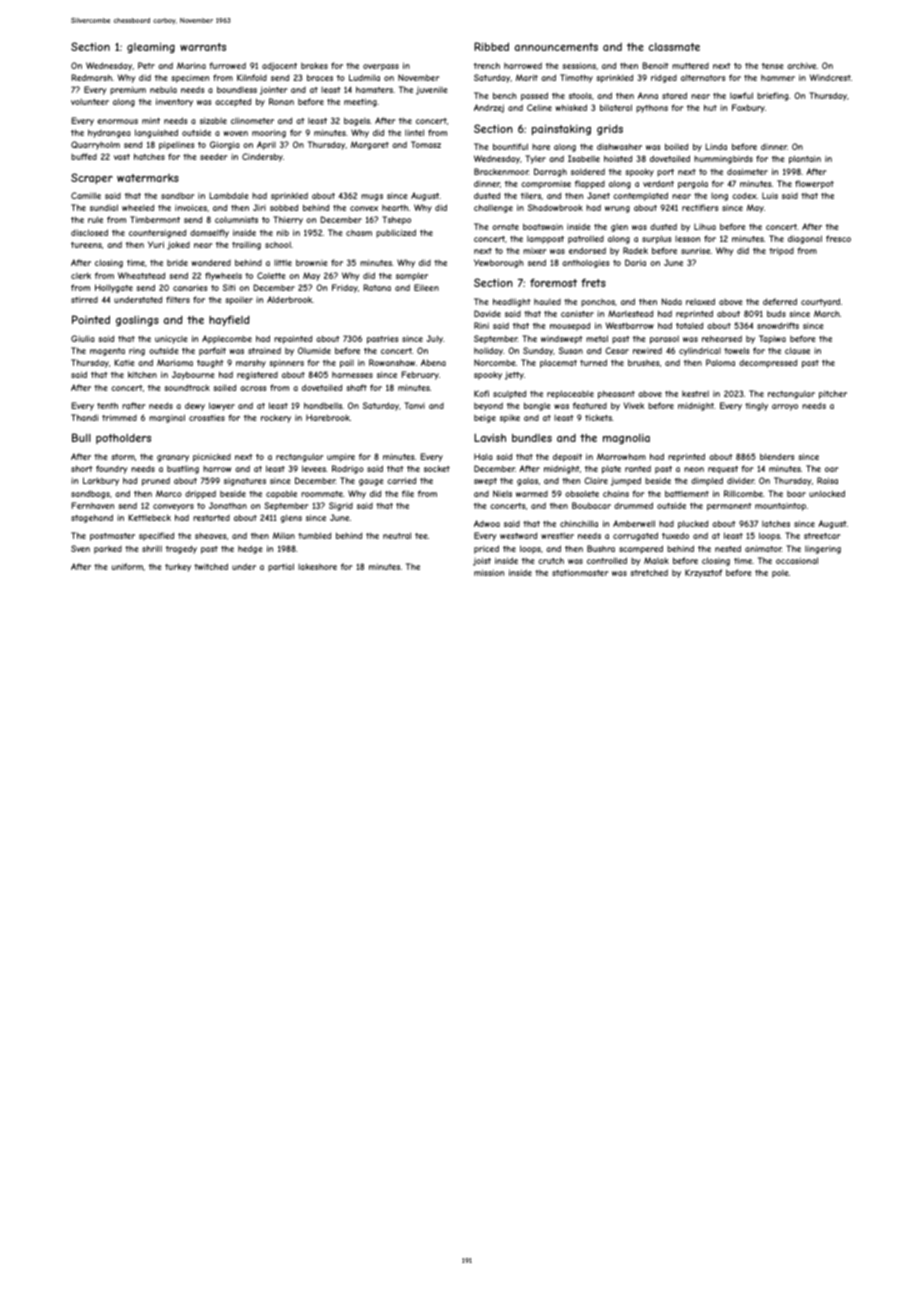  I want to click on damselfly, so click(209, 233).
